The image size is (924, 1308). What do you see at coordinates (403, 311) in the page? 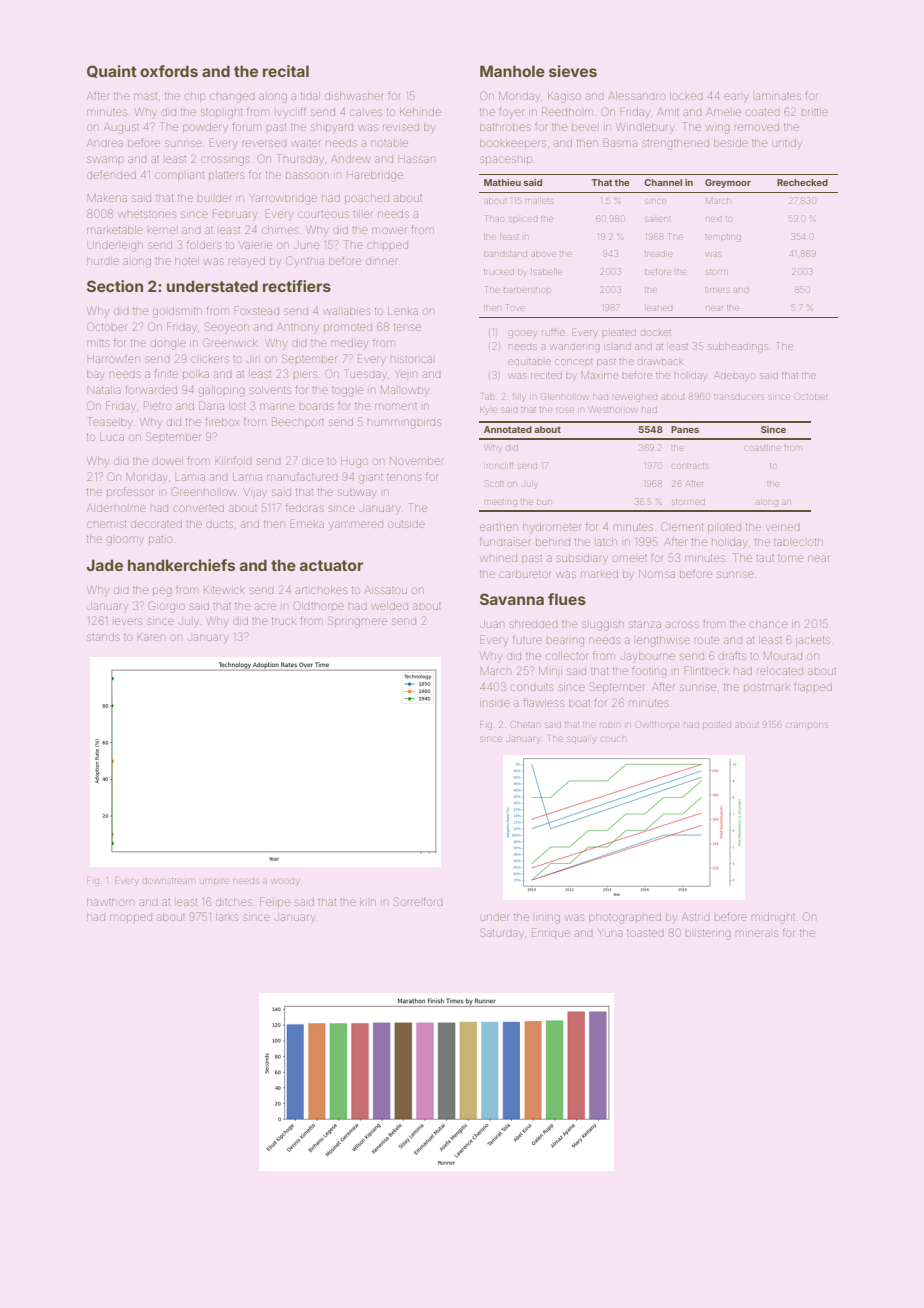
I see `Lenka` at bounding box center [403, 311].
